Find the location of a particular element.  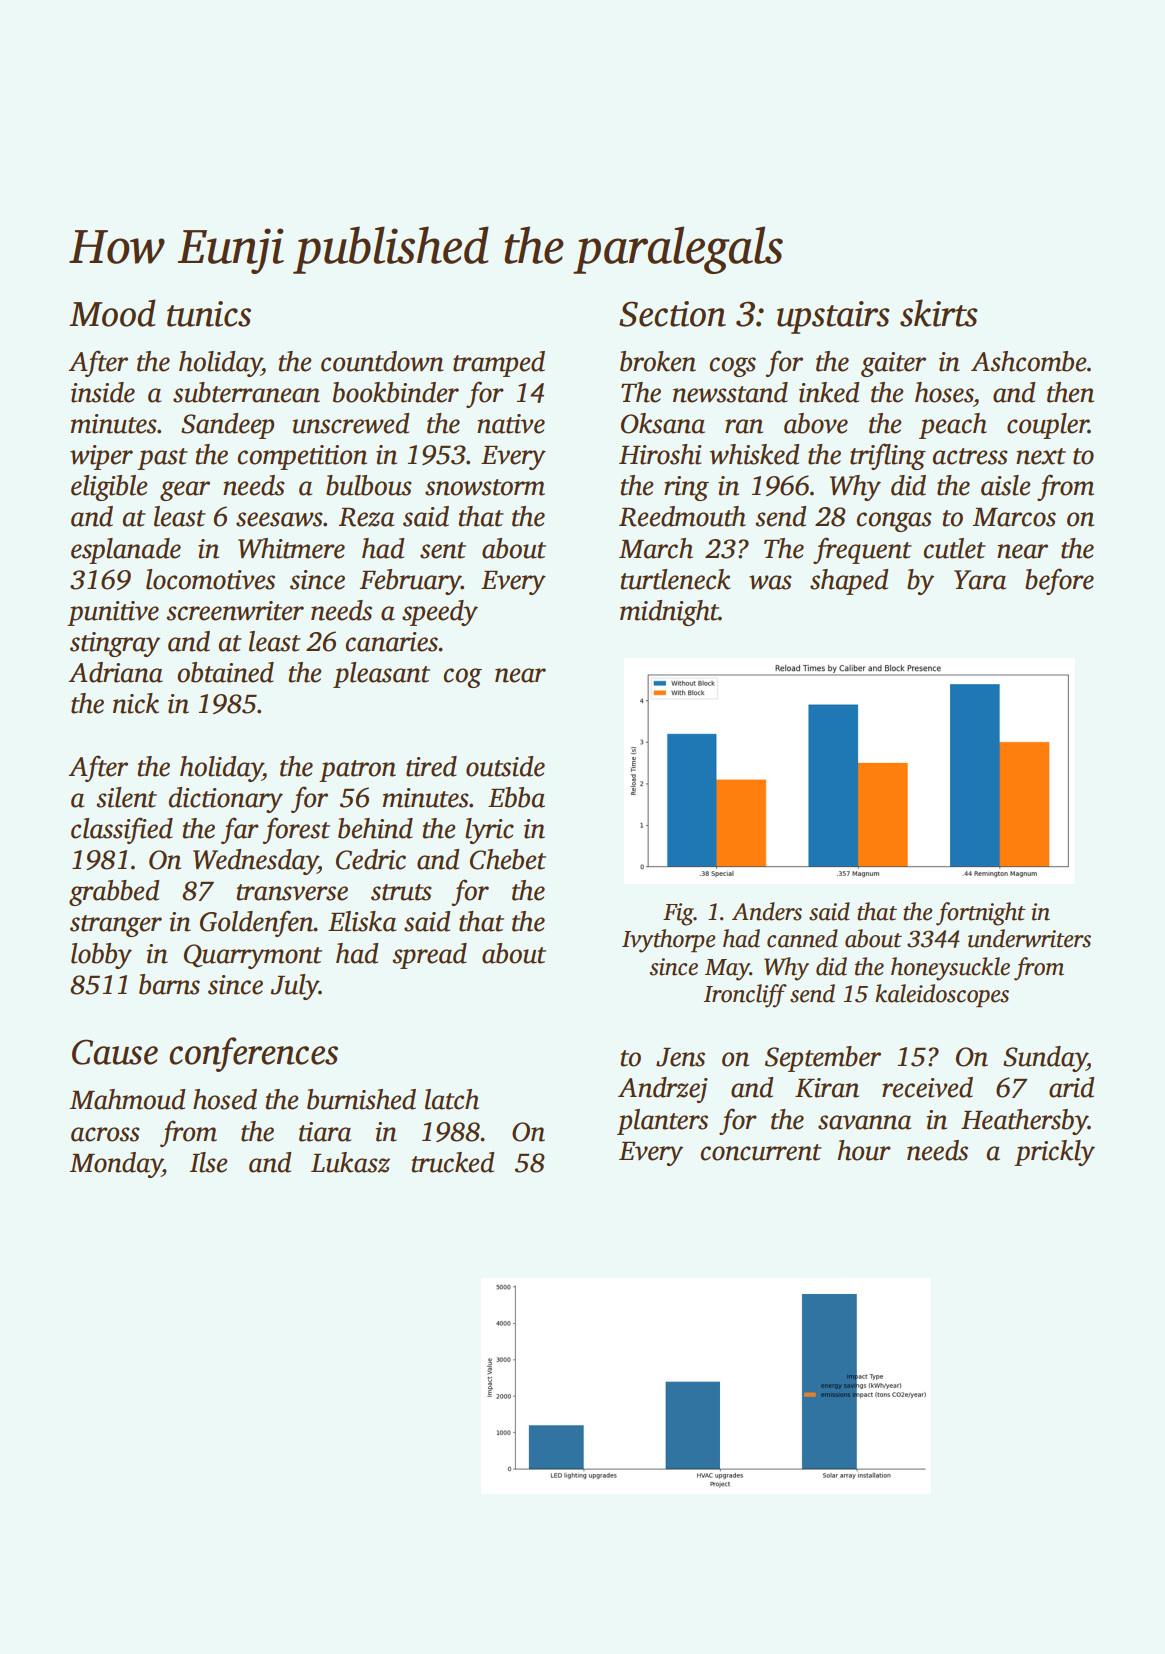

Lukasz is located at coordinates (350, 1162).
